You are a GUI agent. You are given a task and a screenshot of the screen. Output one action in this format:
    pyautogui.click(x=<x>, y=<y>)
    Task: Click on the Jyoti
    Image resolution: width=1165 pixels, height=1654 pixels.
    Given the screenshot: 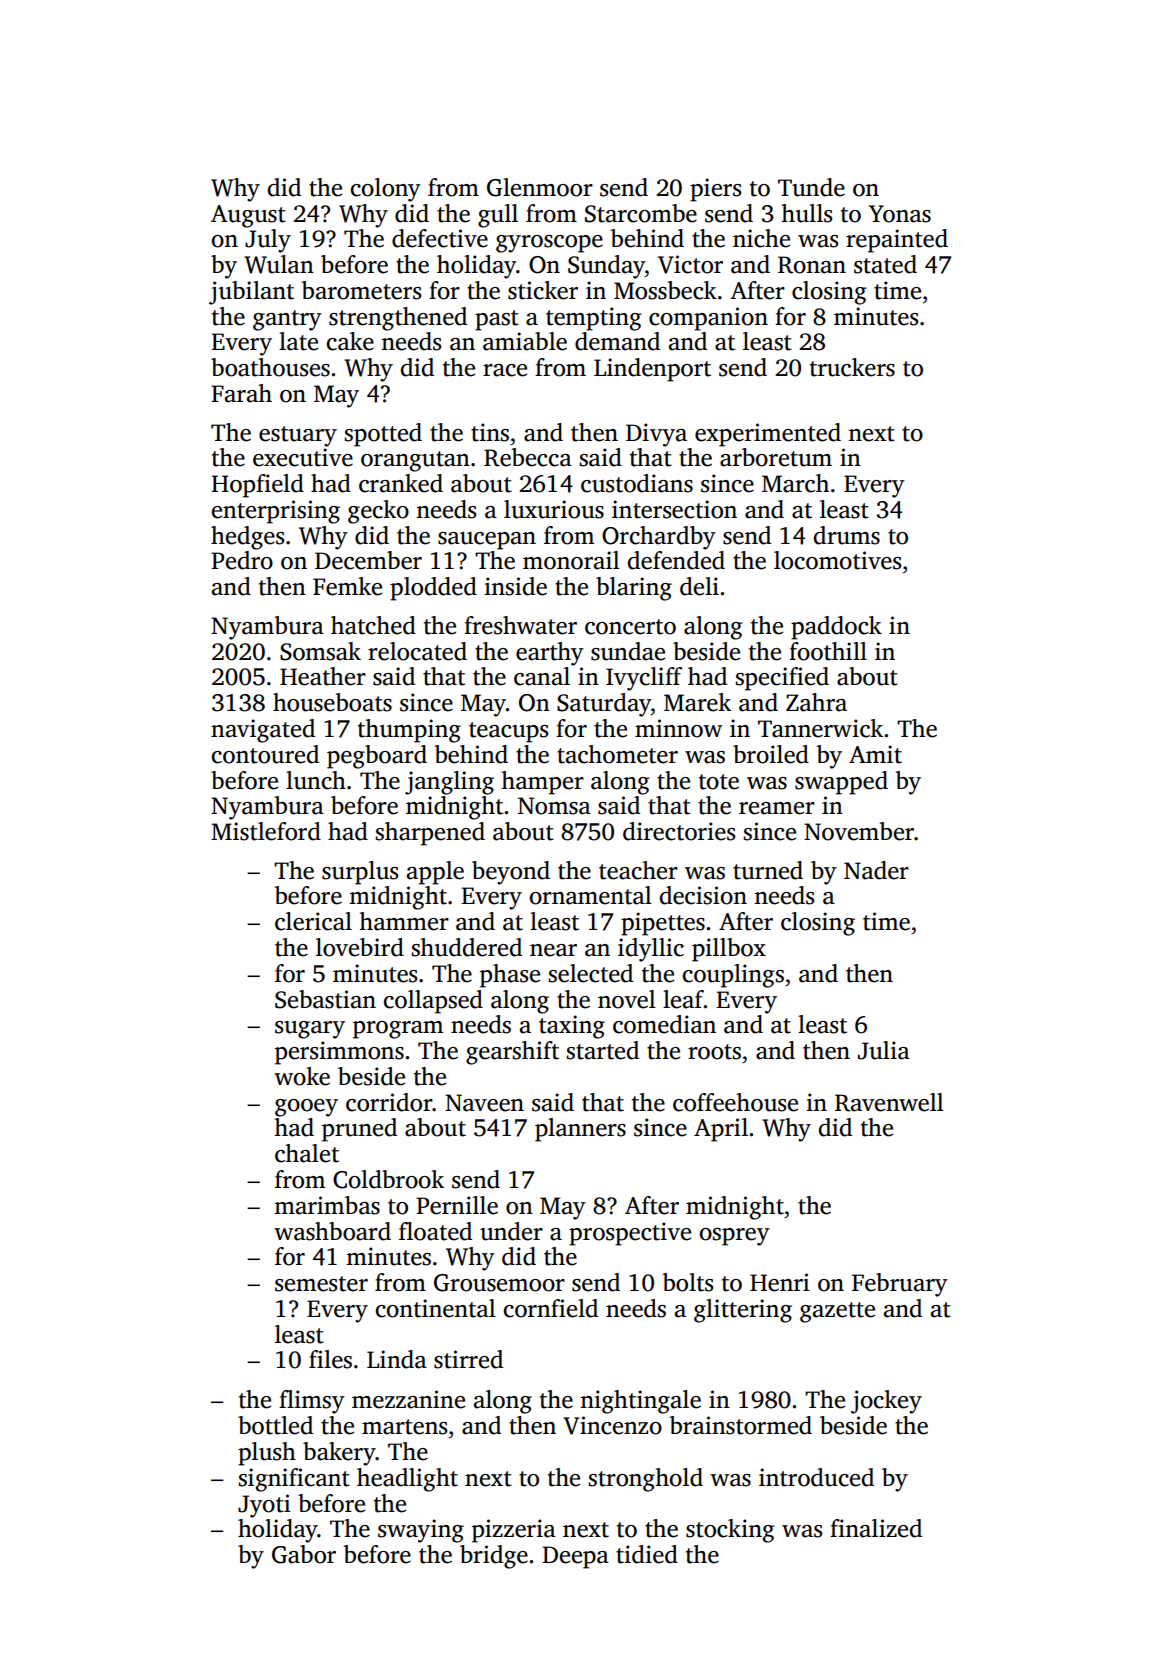 What is the action you would take?
    pyautogui.click(x=264, y=1506)
